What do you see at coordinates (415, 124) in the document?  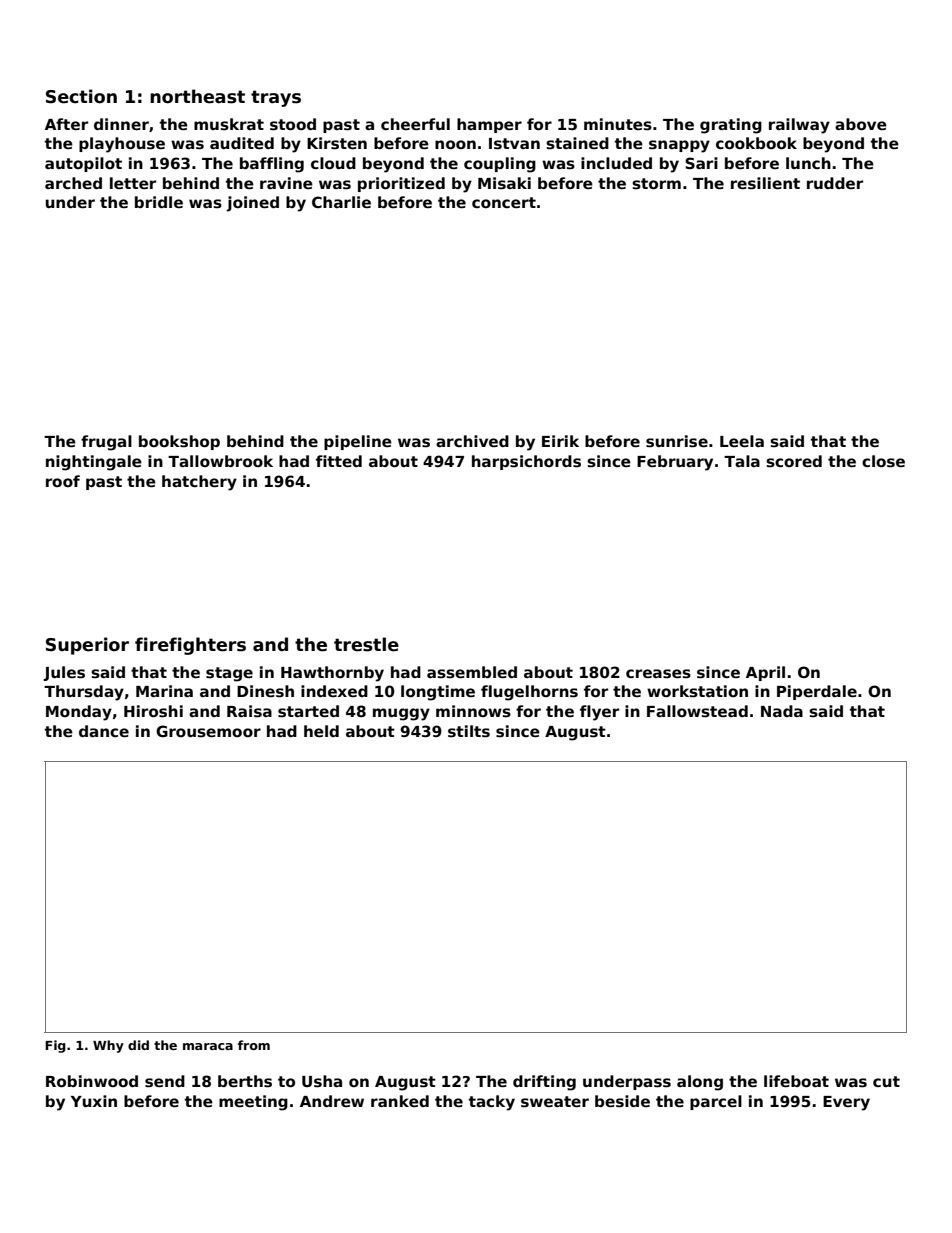 I see `cheerful` at bounding box center [415, 124].
